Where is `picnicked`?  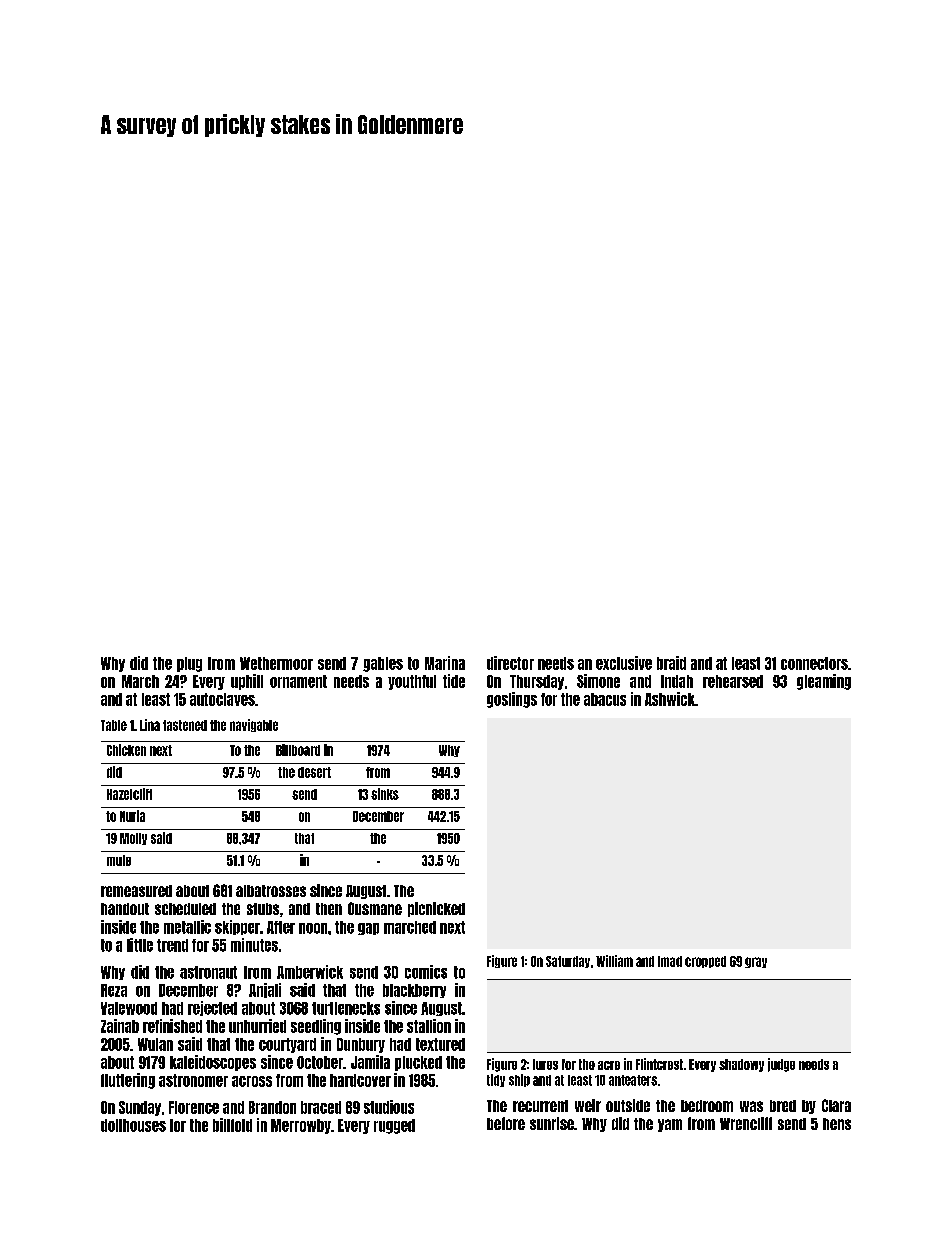
picnicked is located at coordinates (436, 909).
